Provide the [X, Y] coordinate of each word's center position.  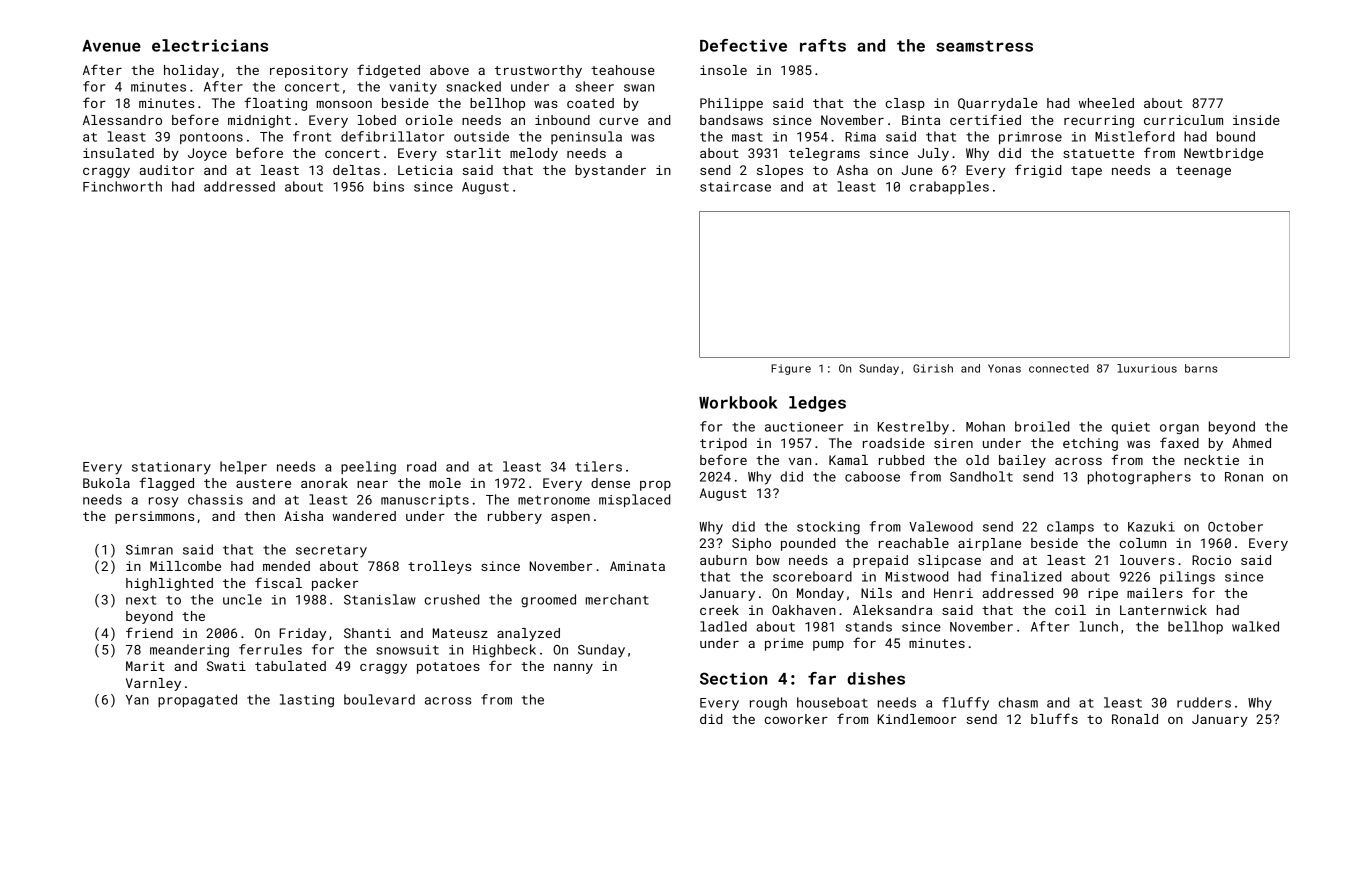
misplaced [635, 500]
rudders [1204, 702]
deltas [356, 170]
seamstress [984, 46]
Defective [743, 45]
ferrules [270, 649]
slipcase [949, 561]
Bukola [106, 483]
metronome [554, 500]
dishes [876, 678]
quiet [1131, 428]
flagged [166, 484]
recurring [1099, 121]
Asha [852, 170]
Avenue [111, 46]
